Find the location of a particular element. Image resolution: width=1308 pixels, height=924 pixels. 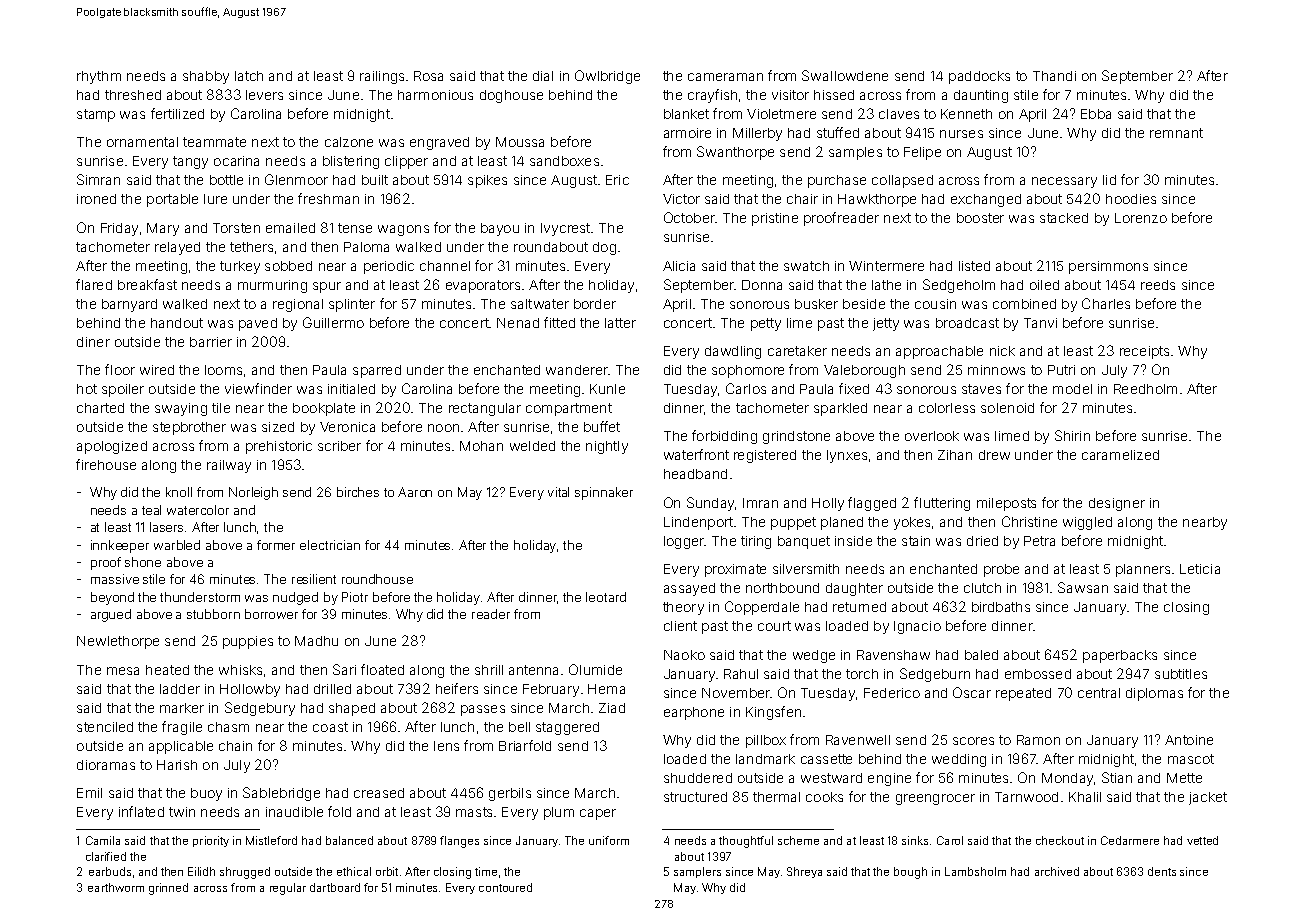

wedge is located at coordinates (814, 656).
